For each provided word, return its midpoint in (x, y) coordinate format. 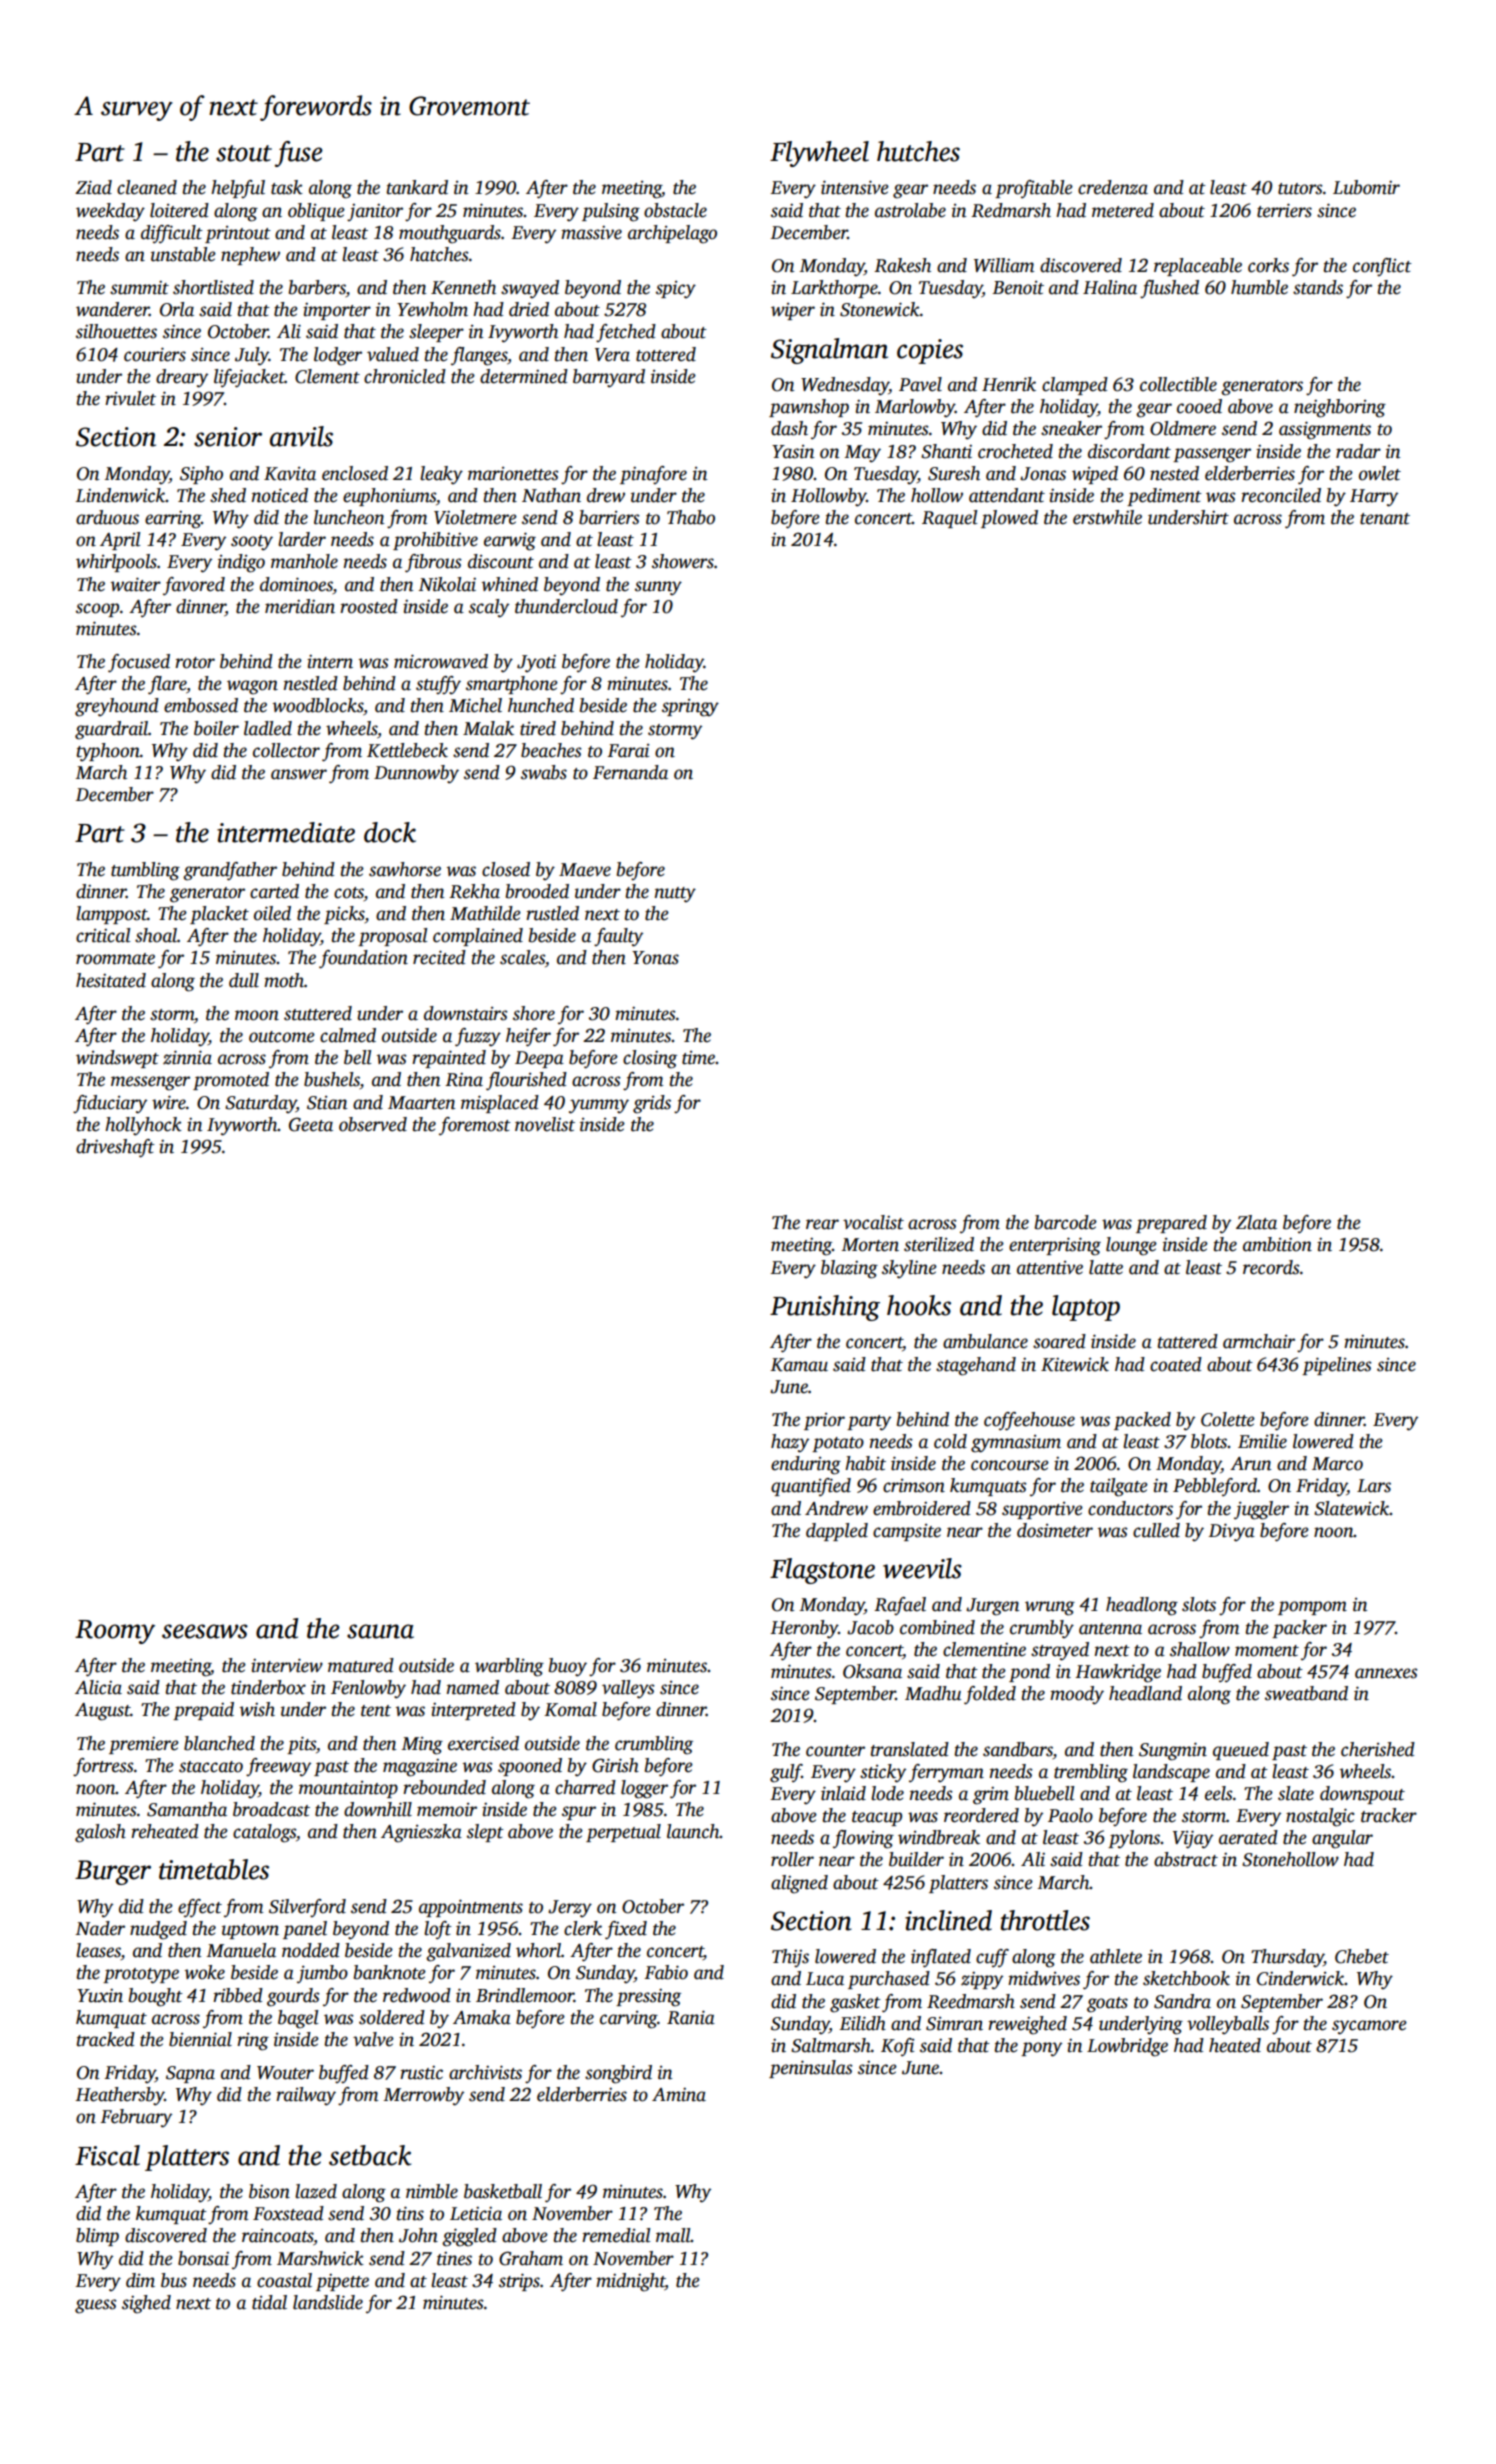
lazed (316, 2191)
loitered (179, 210)
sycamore (1369, 2027)
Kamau (799, 1365)
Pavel (920, 384)
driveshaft (115, 1148)
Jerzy (570, 1909)
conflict (1382, 267)
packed (1142, 1421)
